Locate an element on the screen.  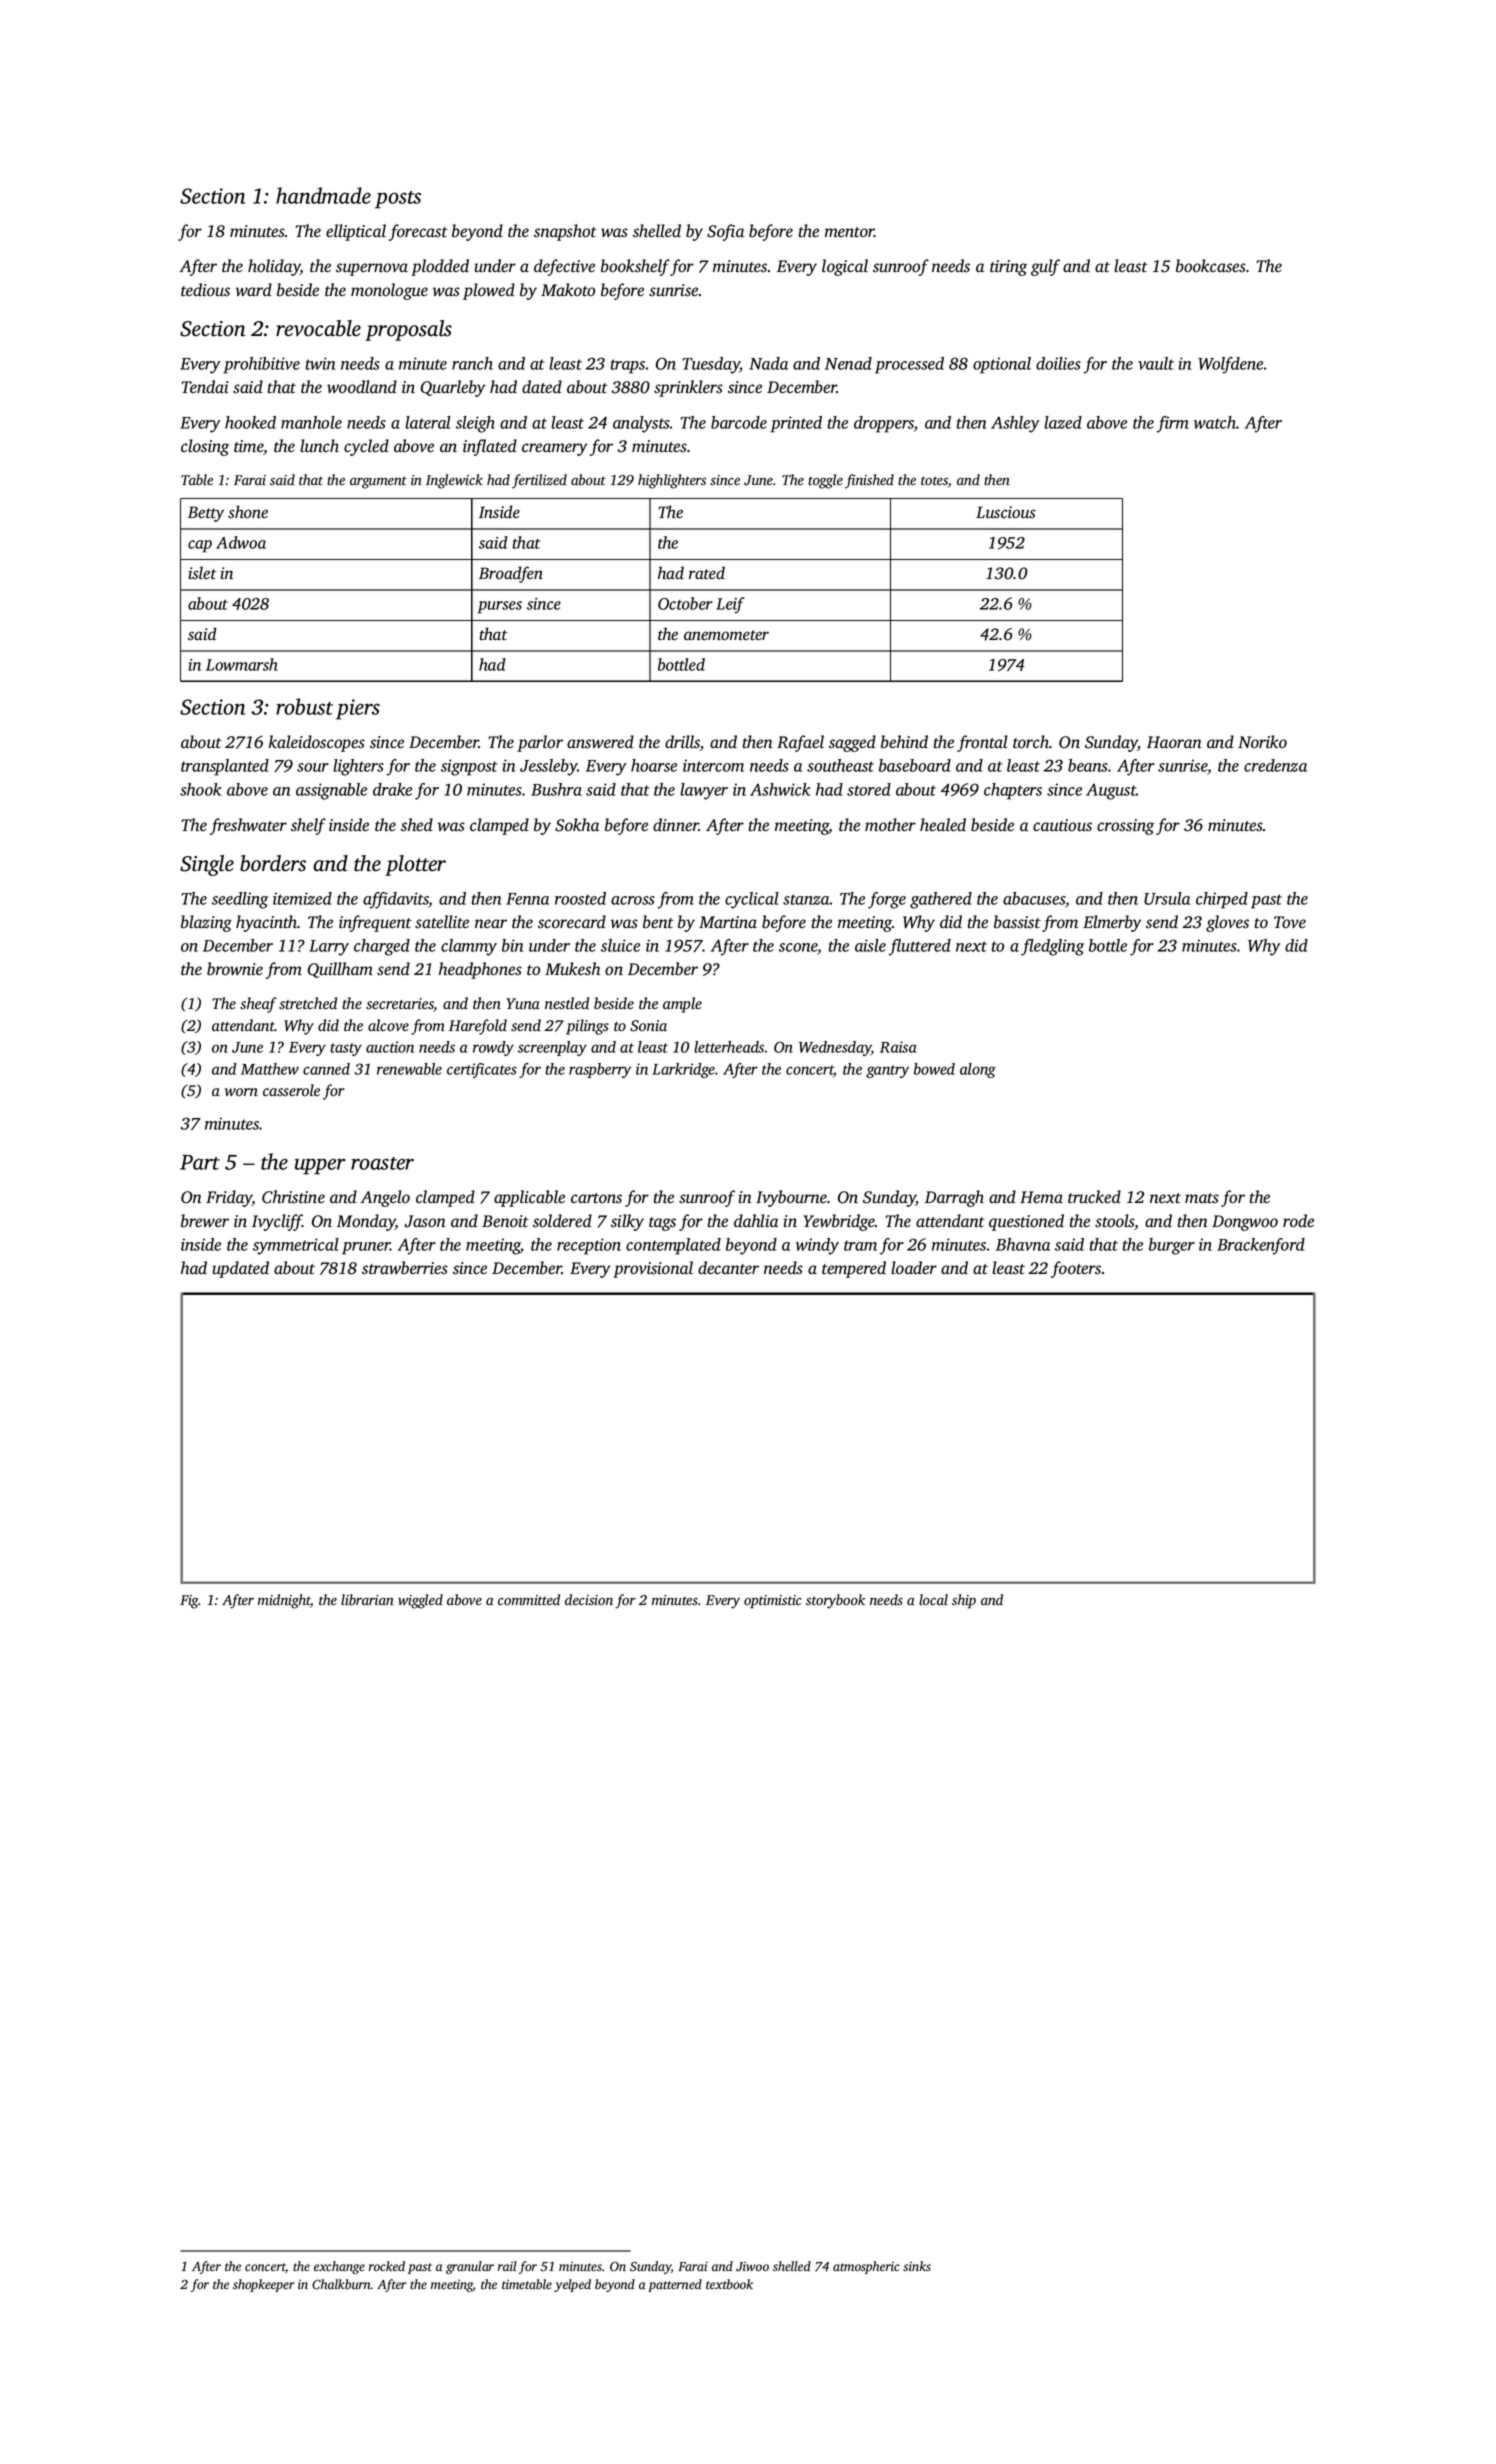
firm is located at coordinates (1173, 424).
